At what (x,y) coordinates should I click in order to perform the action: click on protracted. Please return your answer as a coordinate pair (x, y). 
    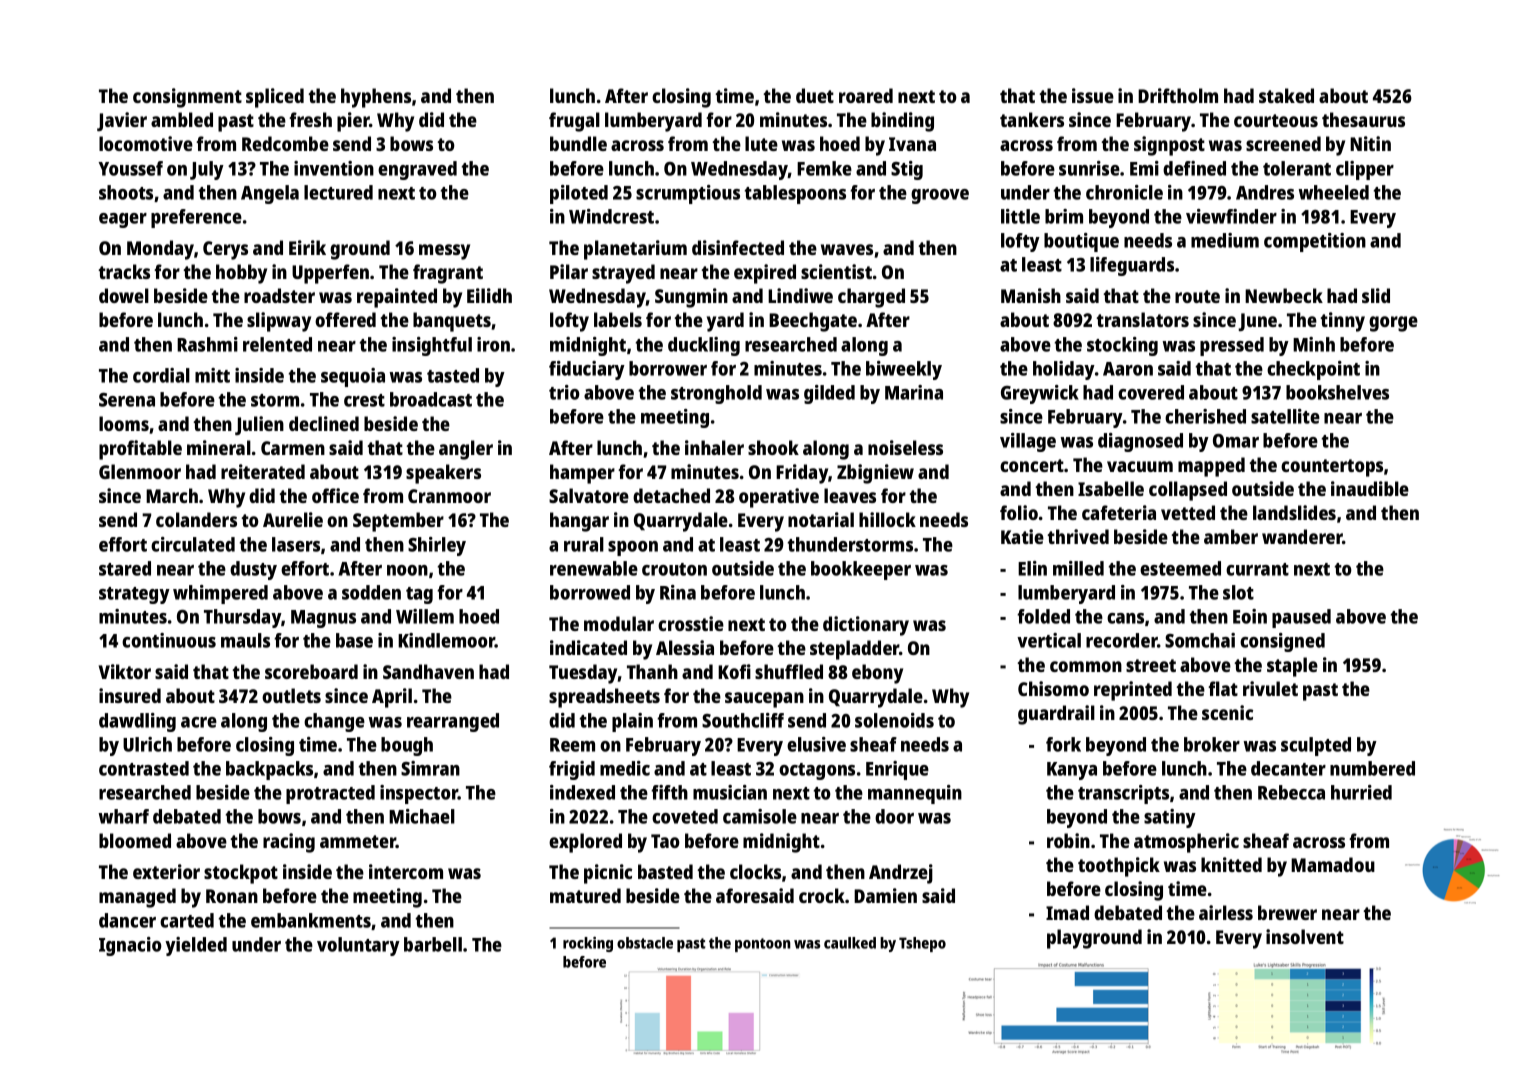
    Looking at the image, I should click on (330, 794).
